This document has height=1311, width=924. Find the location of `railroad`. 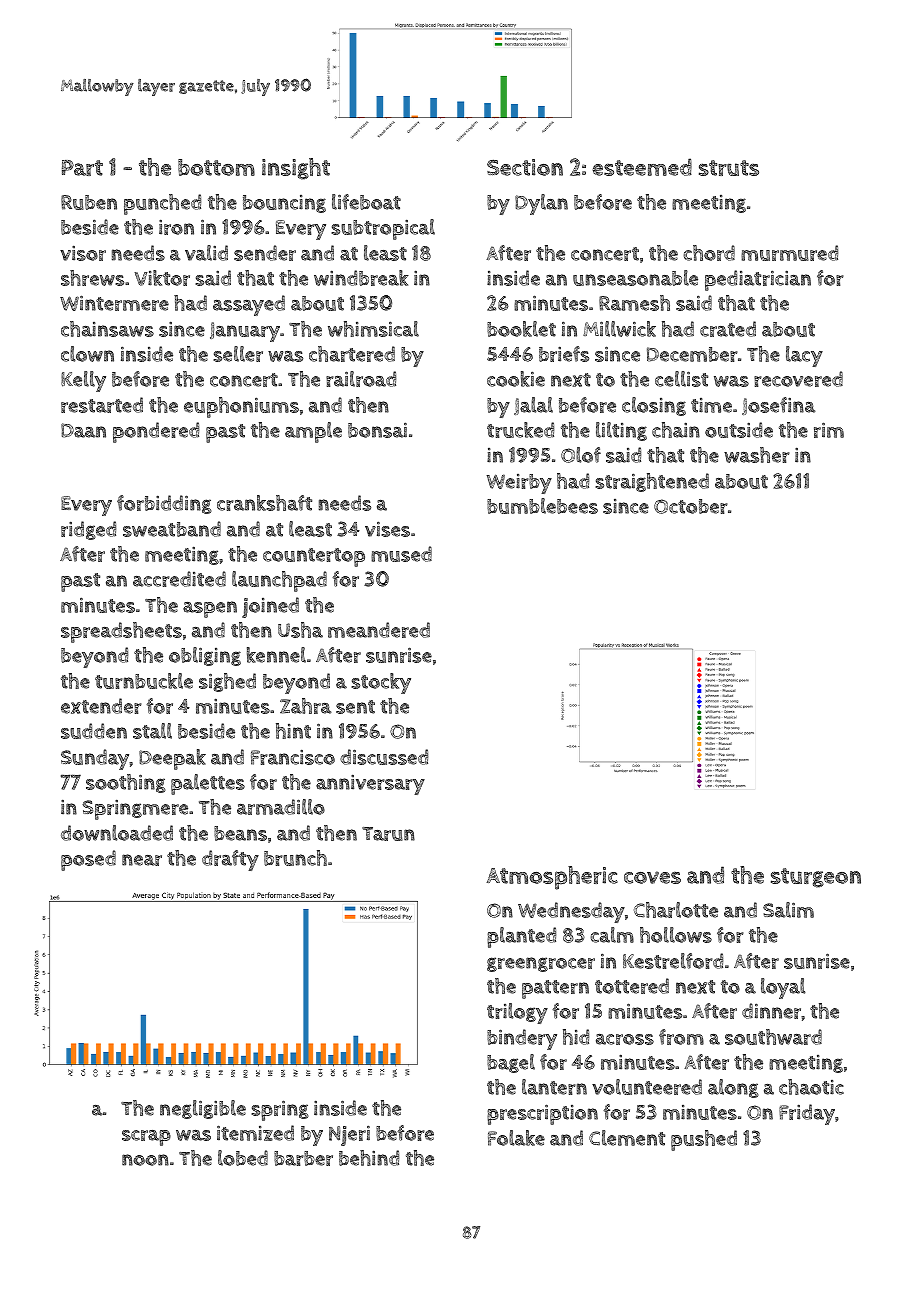

railroad is located at coordinates (361, 379).
